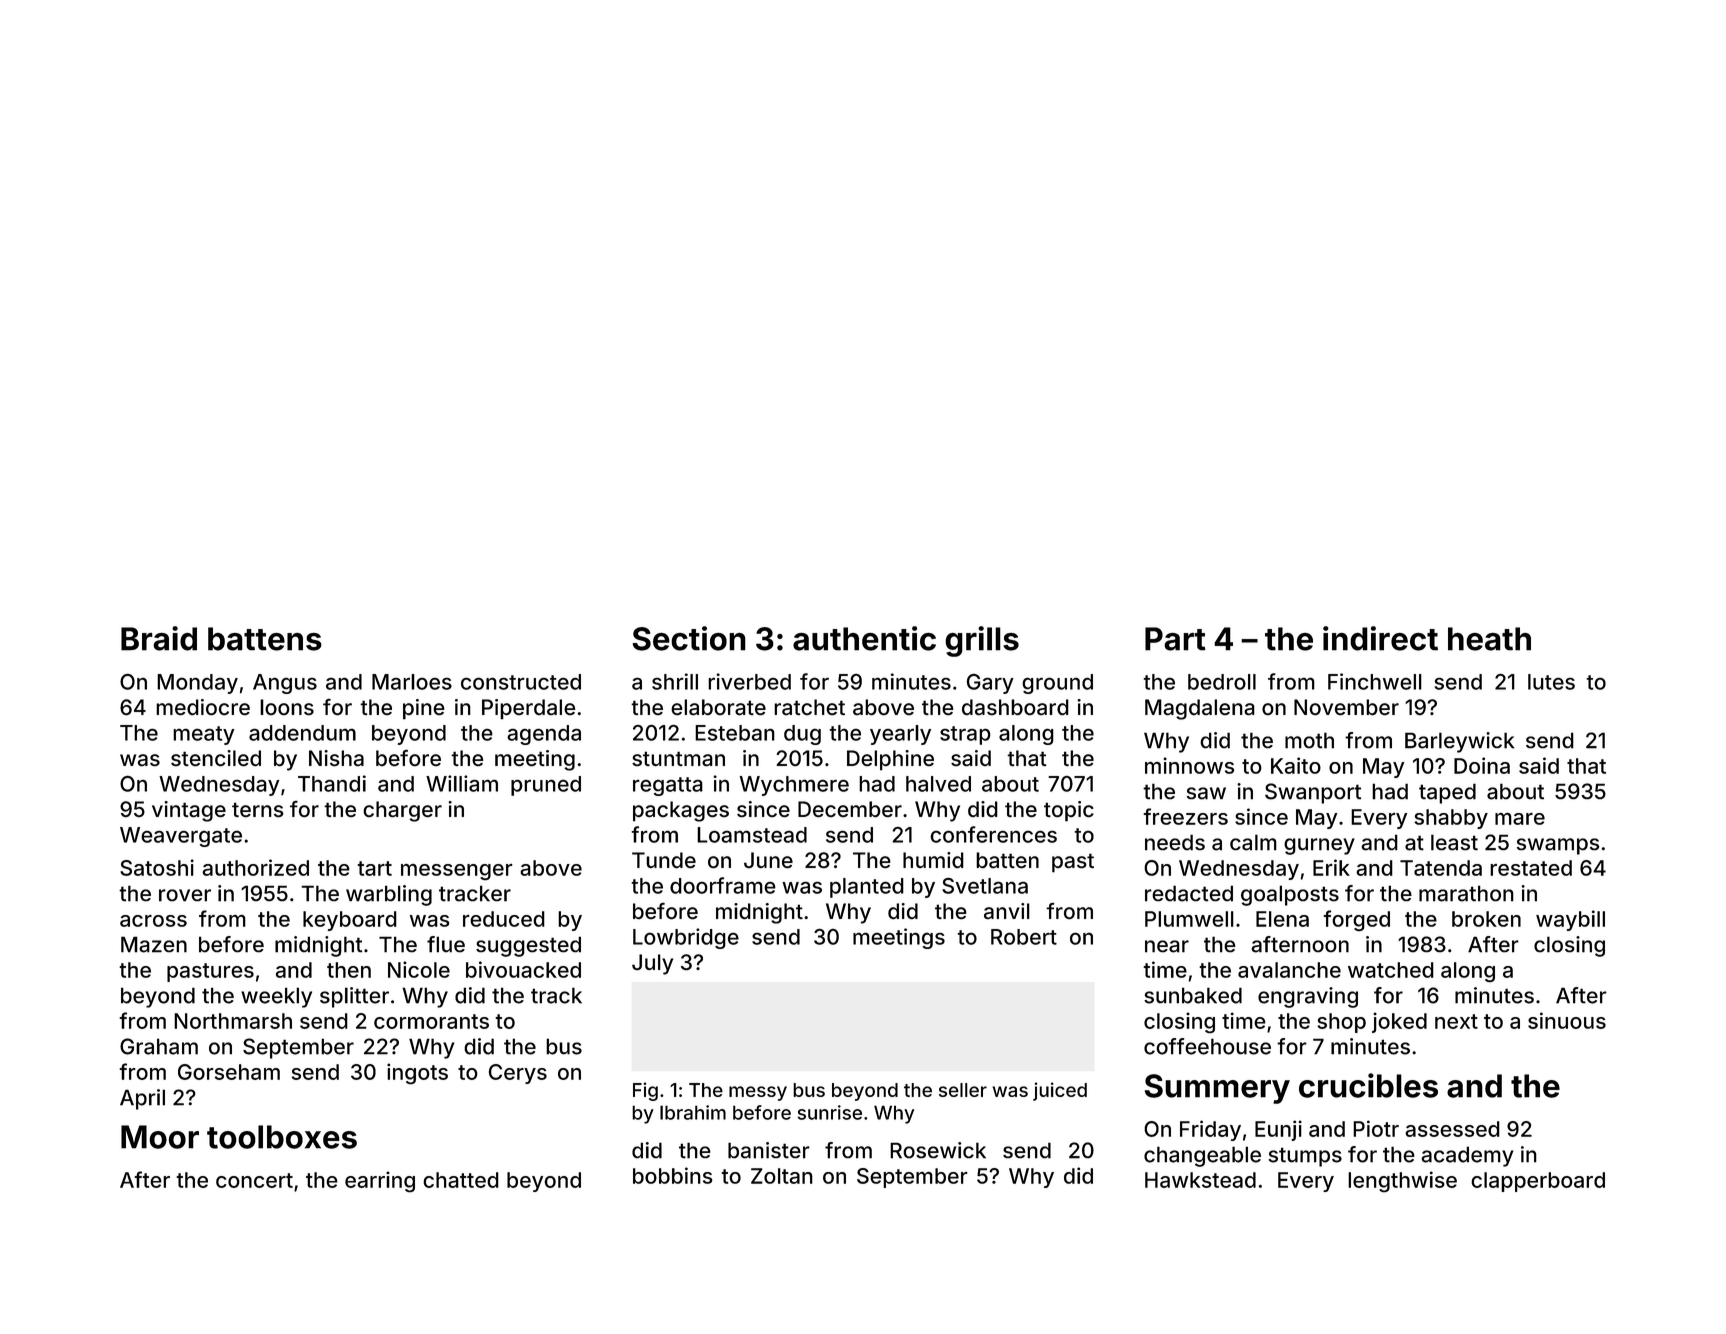  Describe the element at coordinates (375, 868) in the page. I see `tart` at that location.
